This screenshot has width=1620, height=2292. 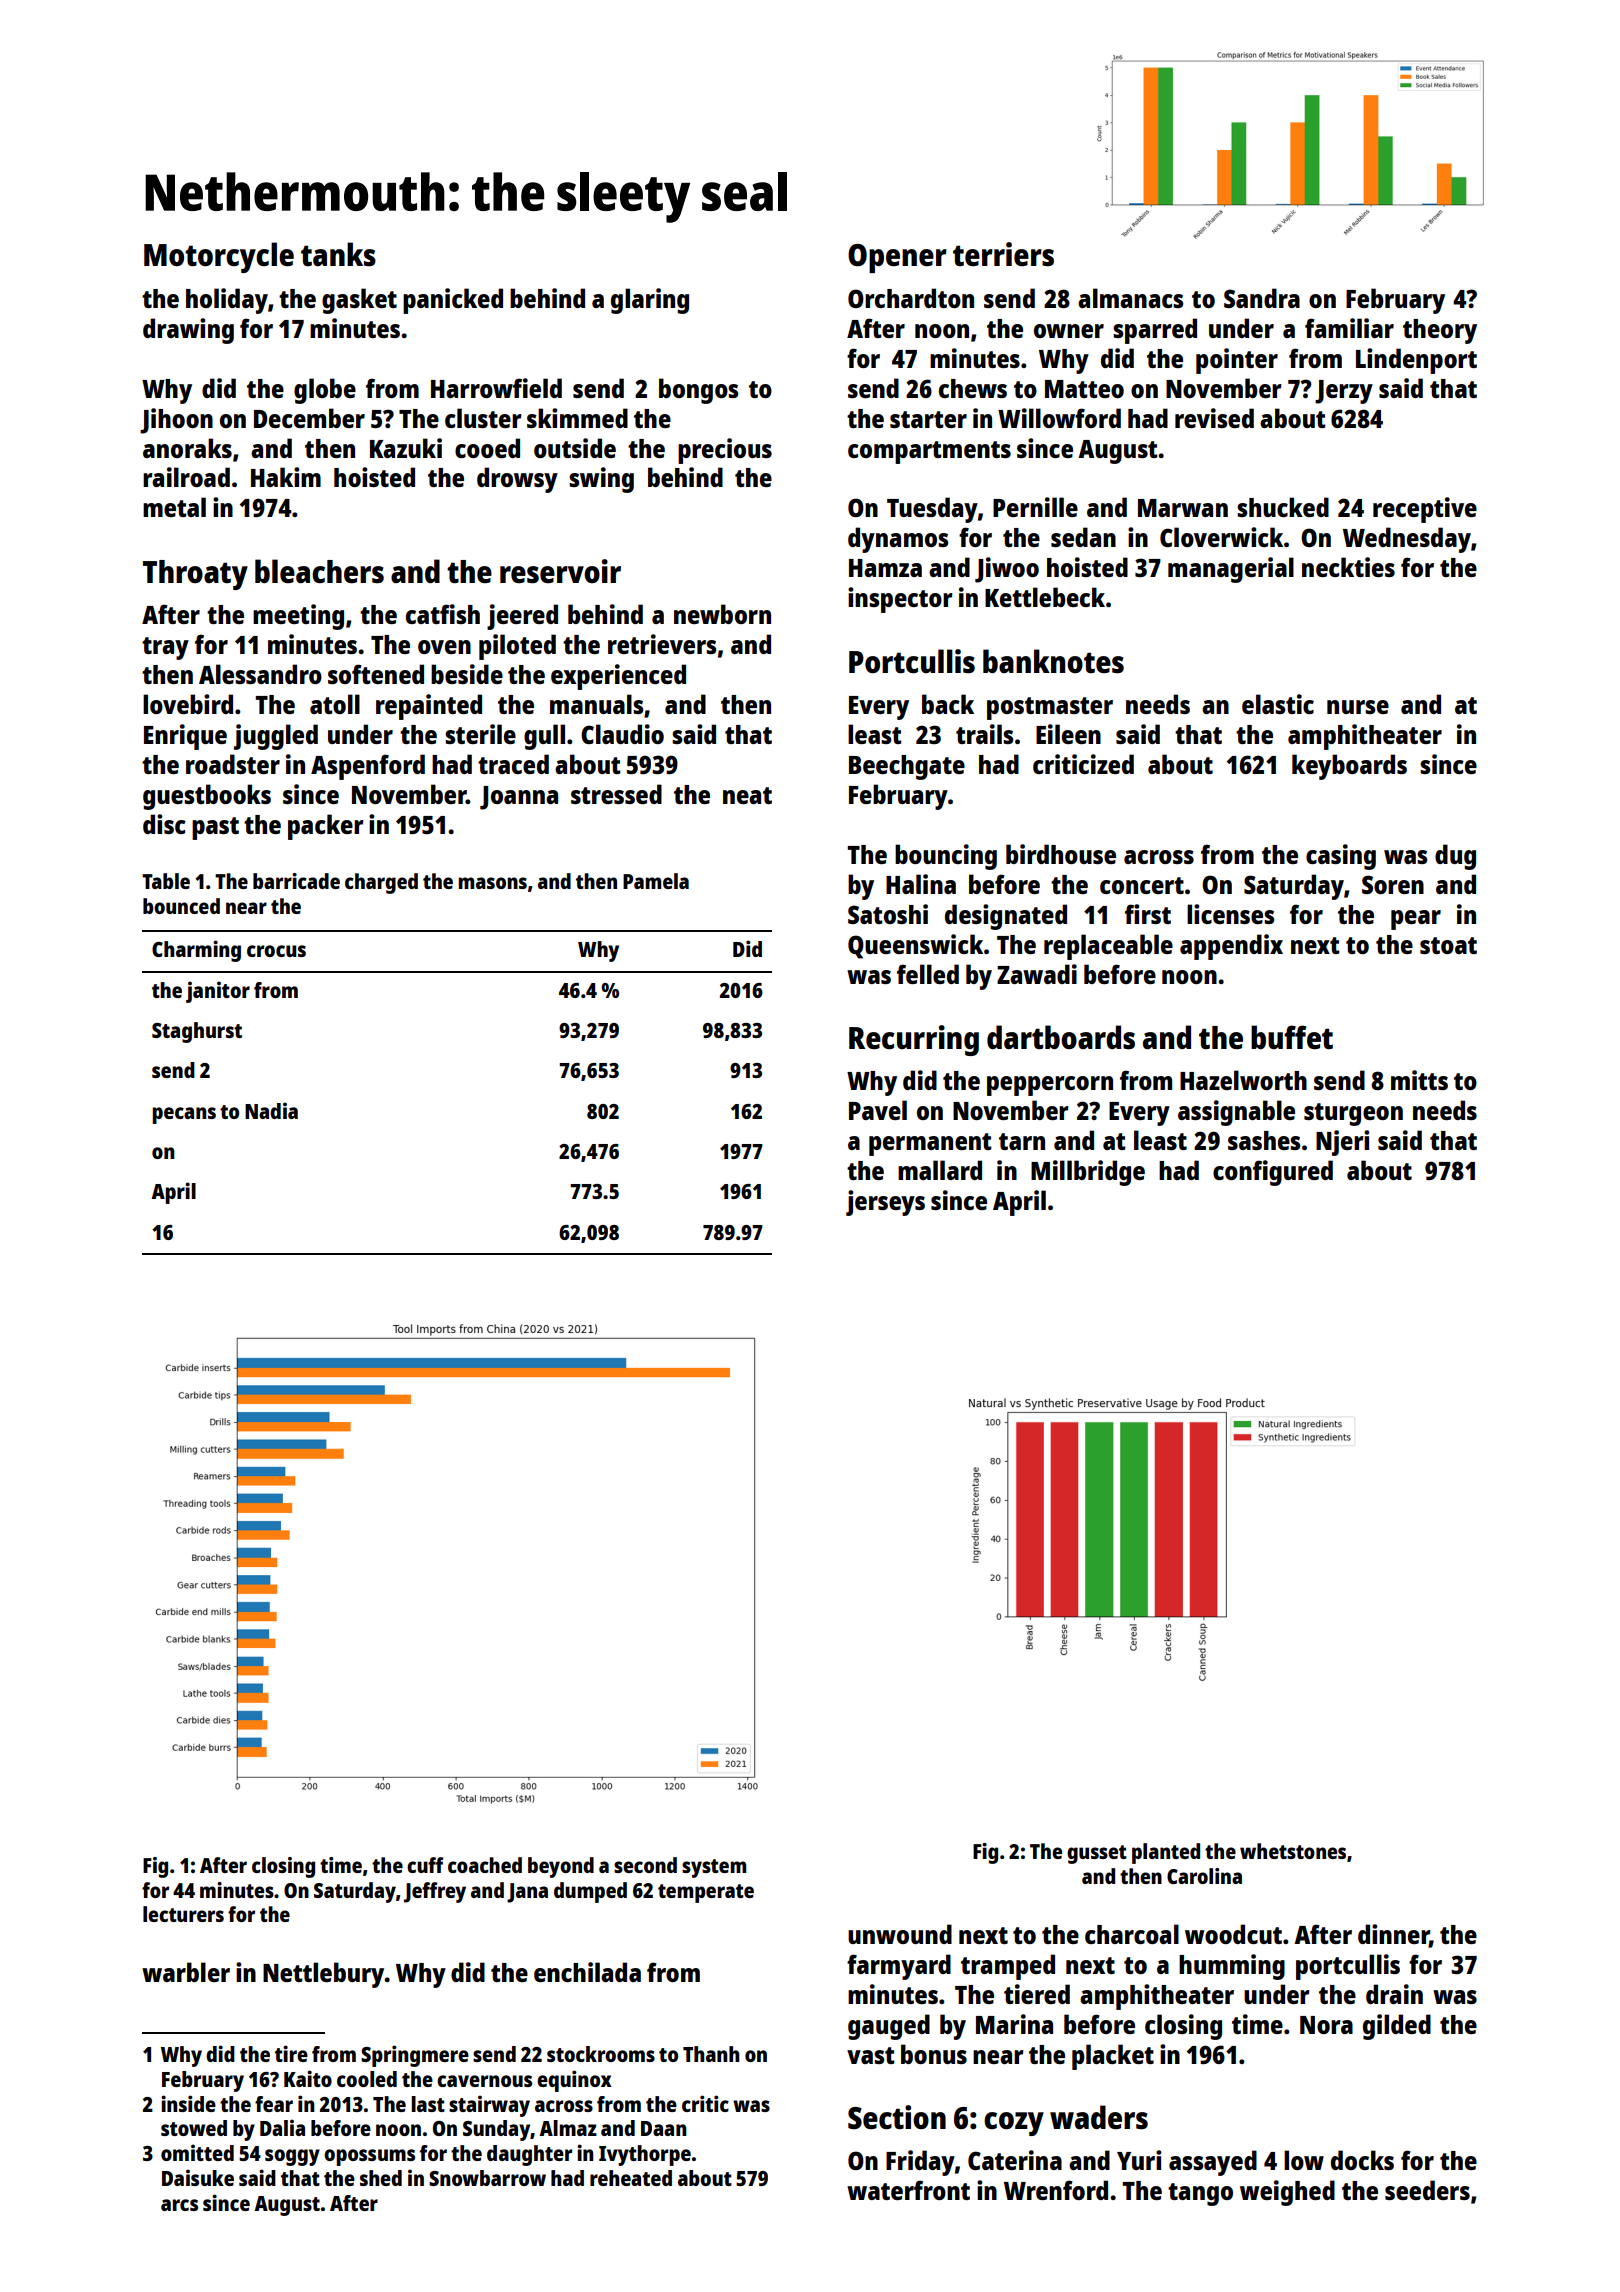 I want to click on bongos, so click(x=698, y=391).
